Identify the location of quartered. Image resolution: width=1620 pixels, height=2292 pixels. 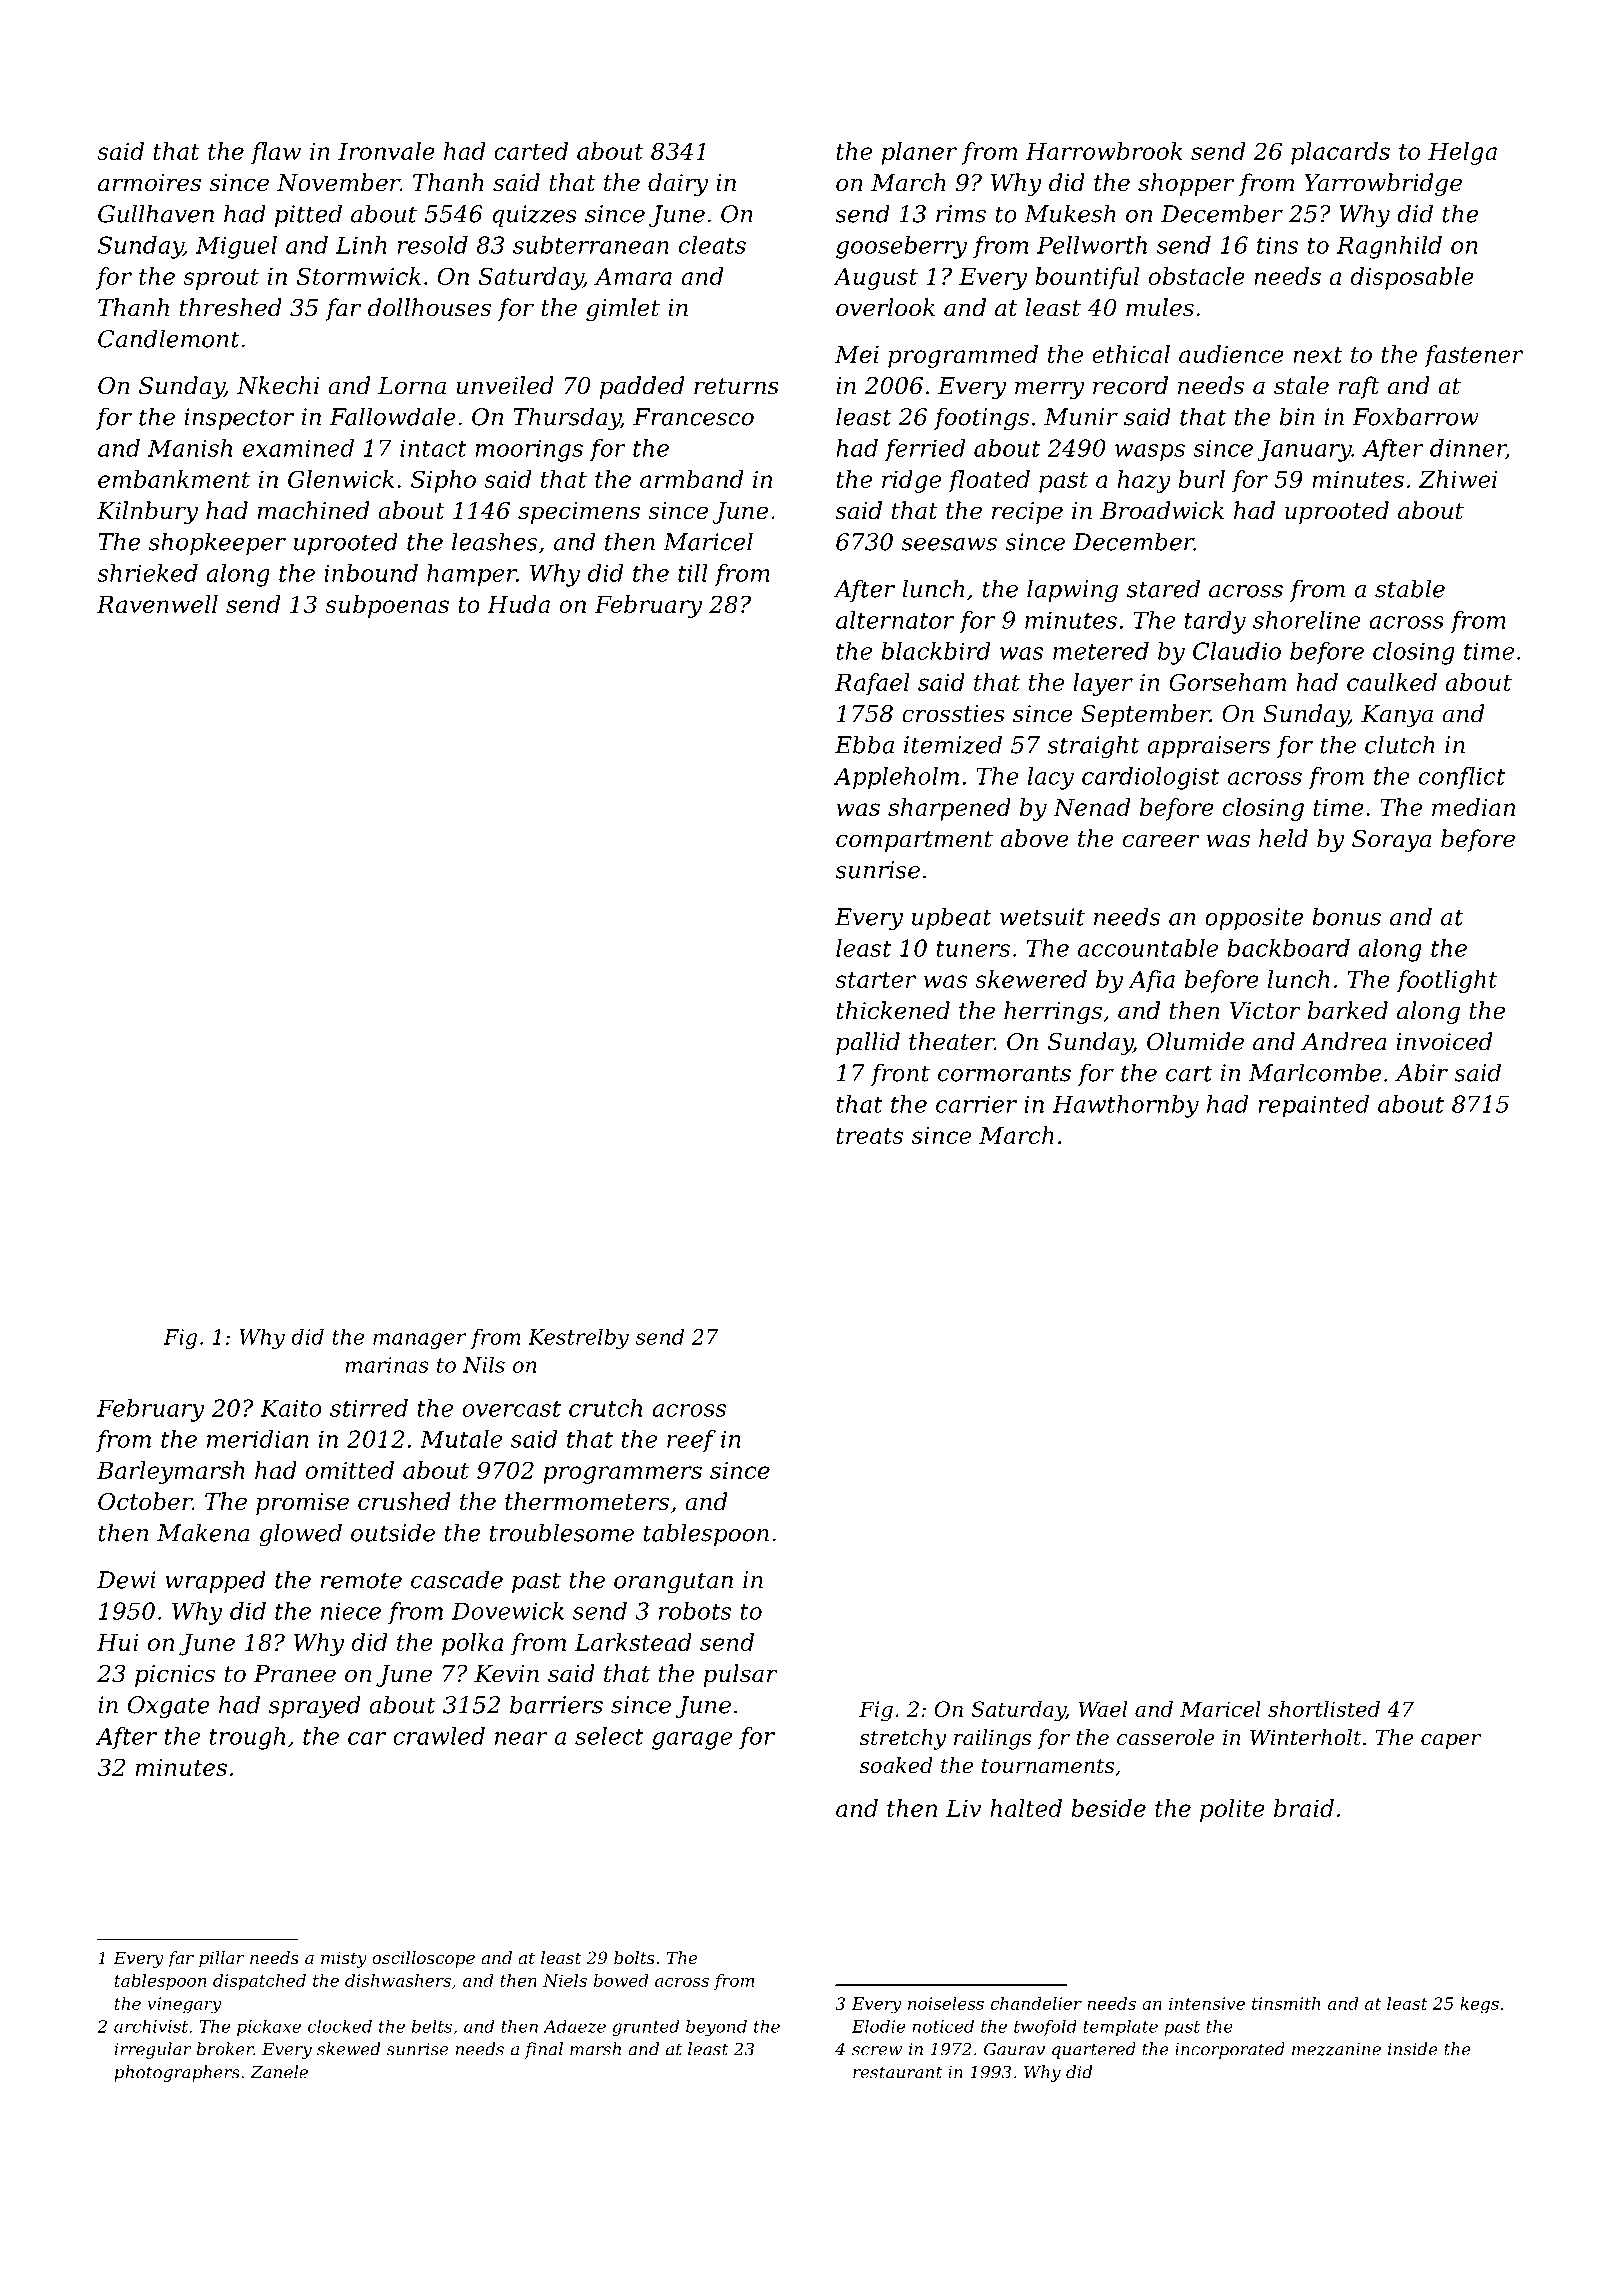
(1094, 2050).
